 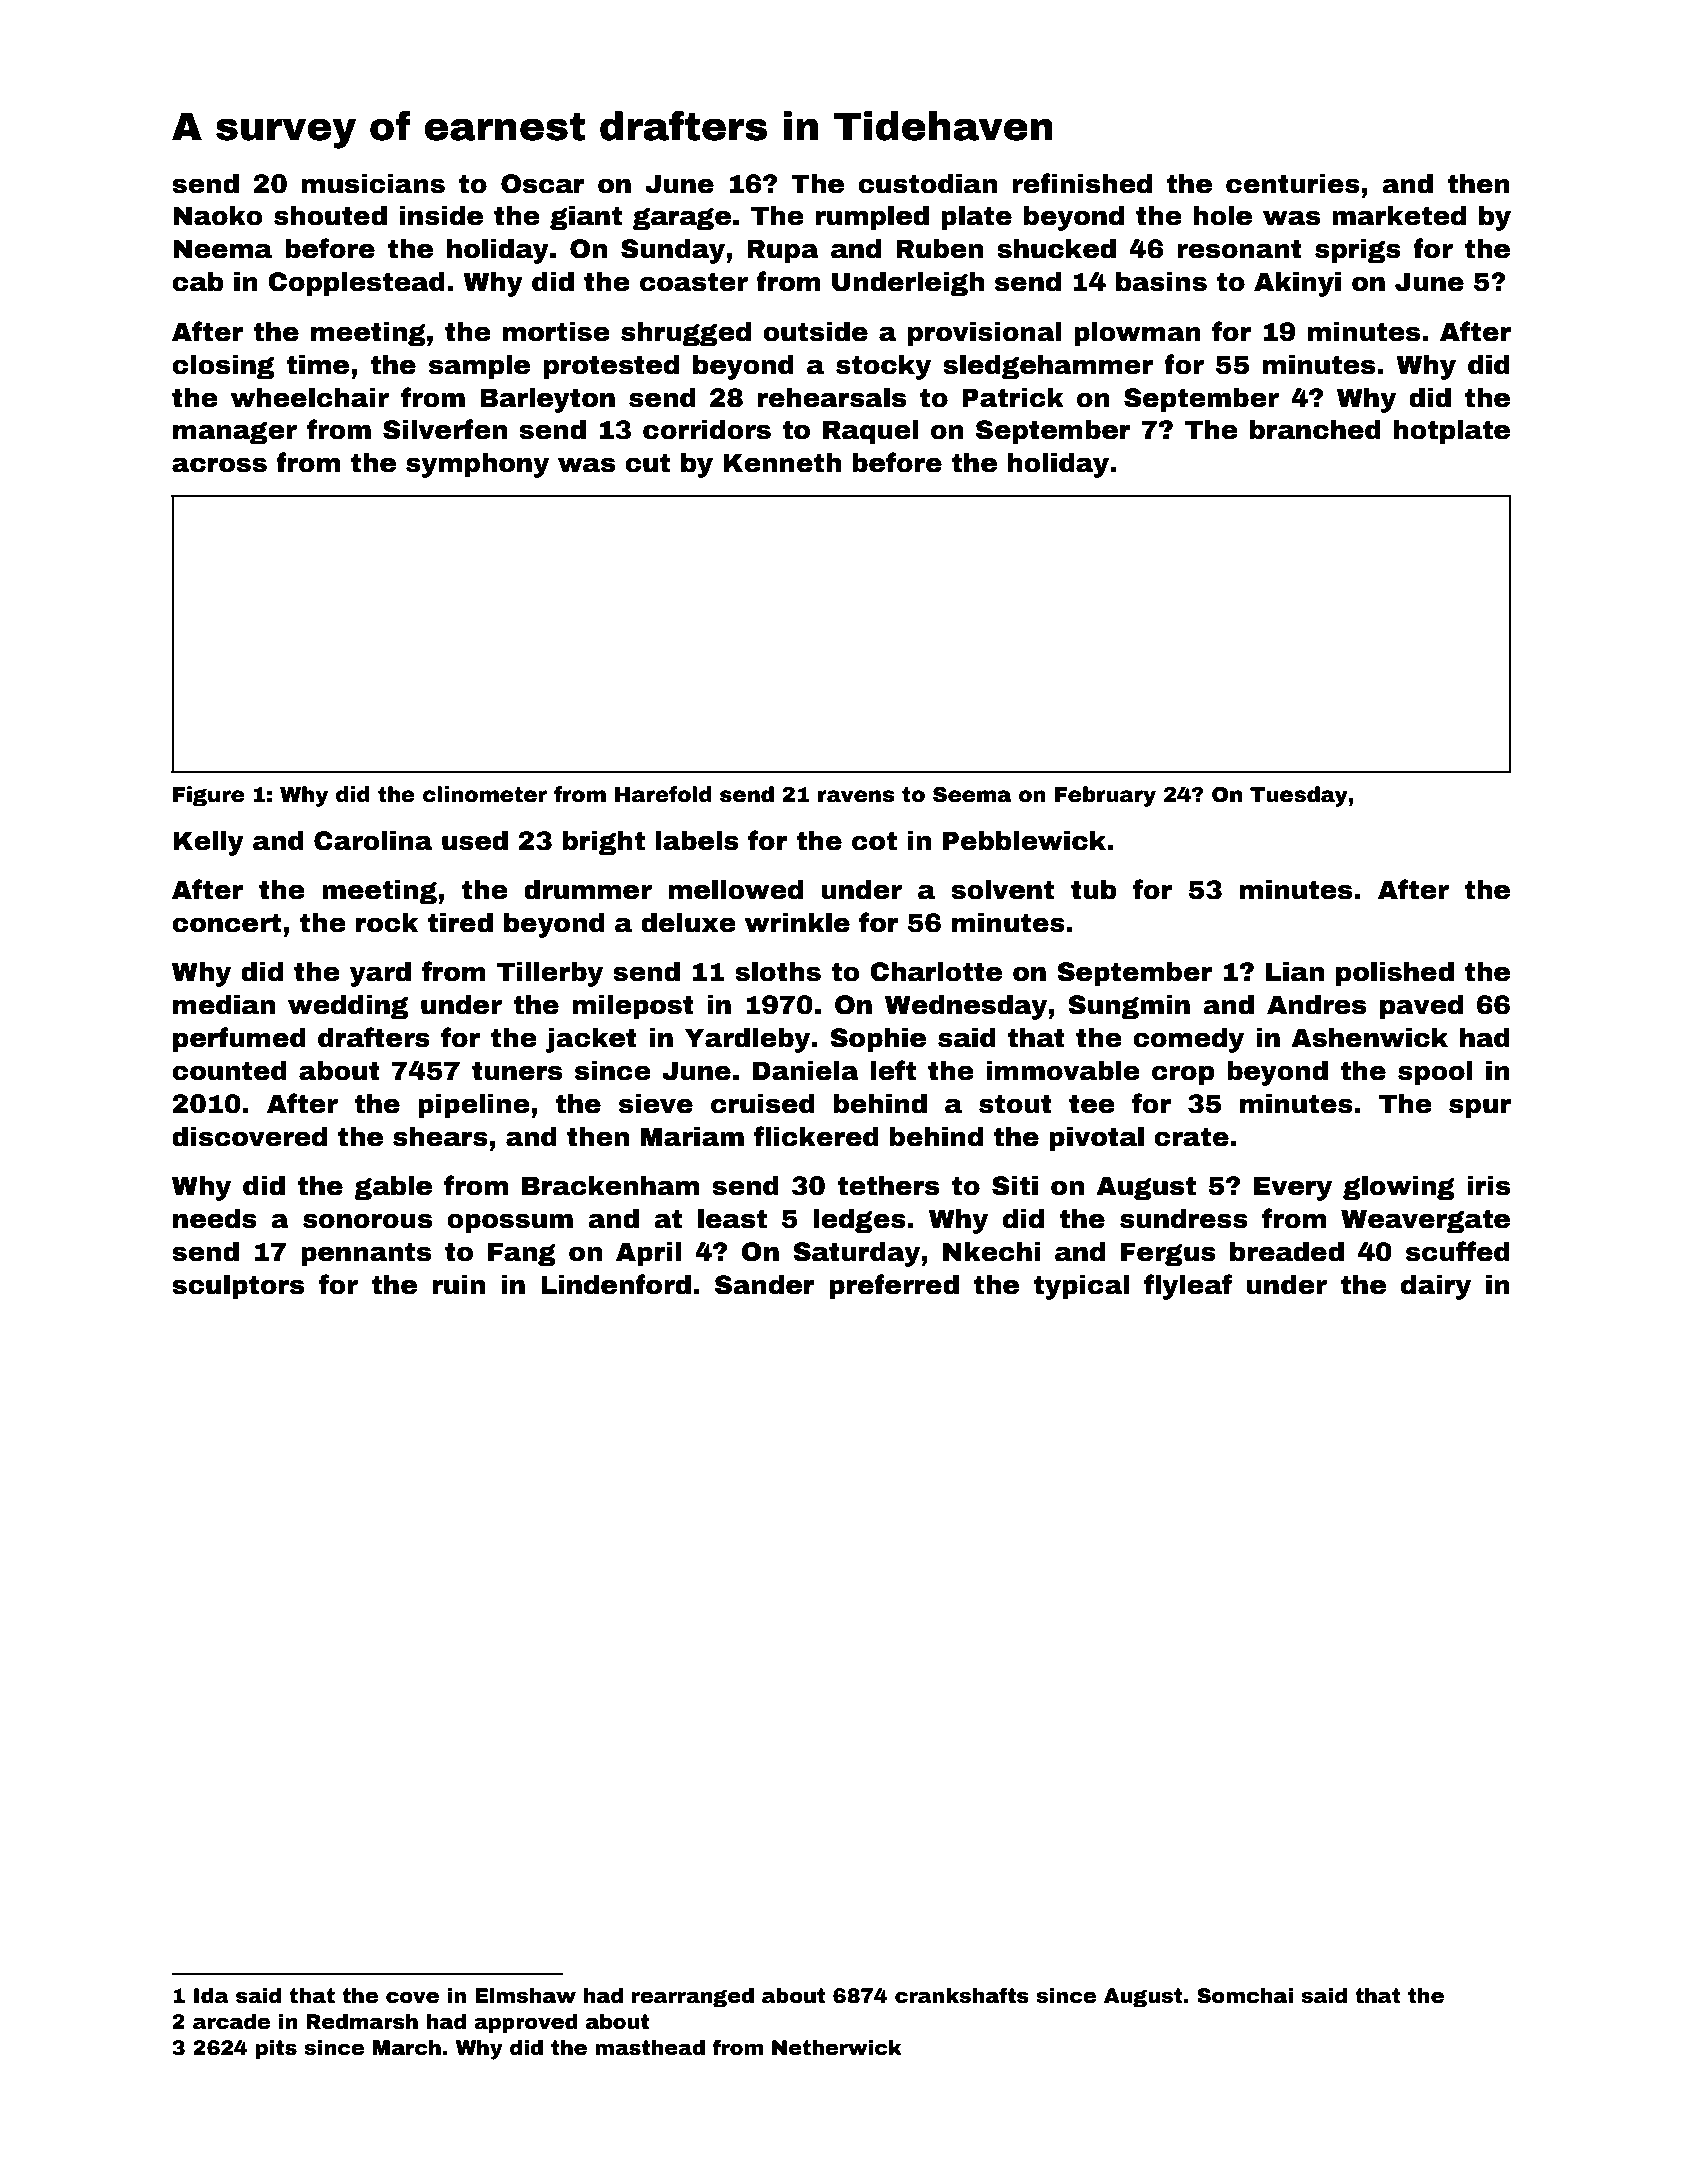 What do you see at coordinates (765, 1285) in the image?
I see `Sander` at bounding box center [765, 1285].
